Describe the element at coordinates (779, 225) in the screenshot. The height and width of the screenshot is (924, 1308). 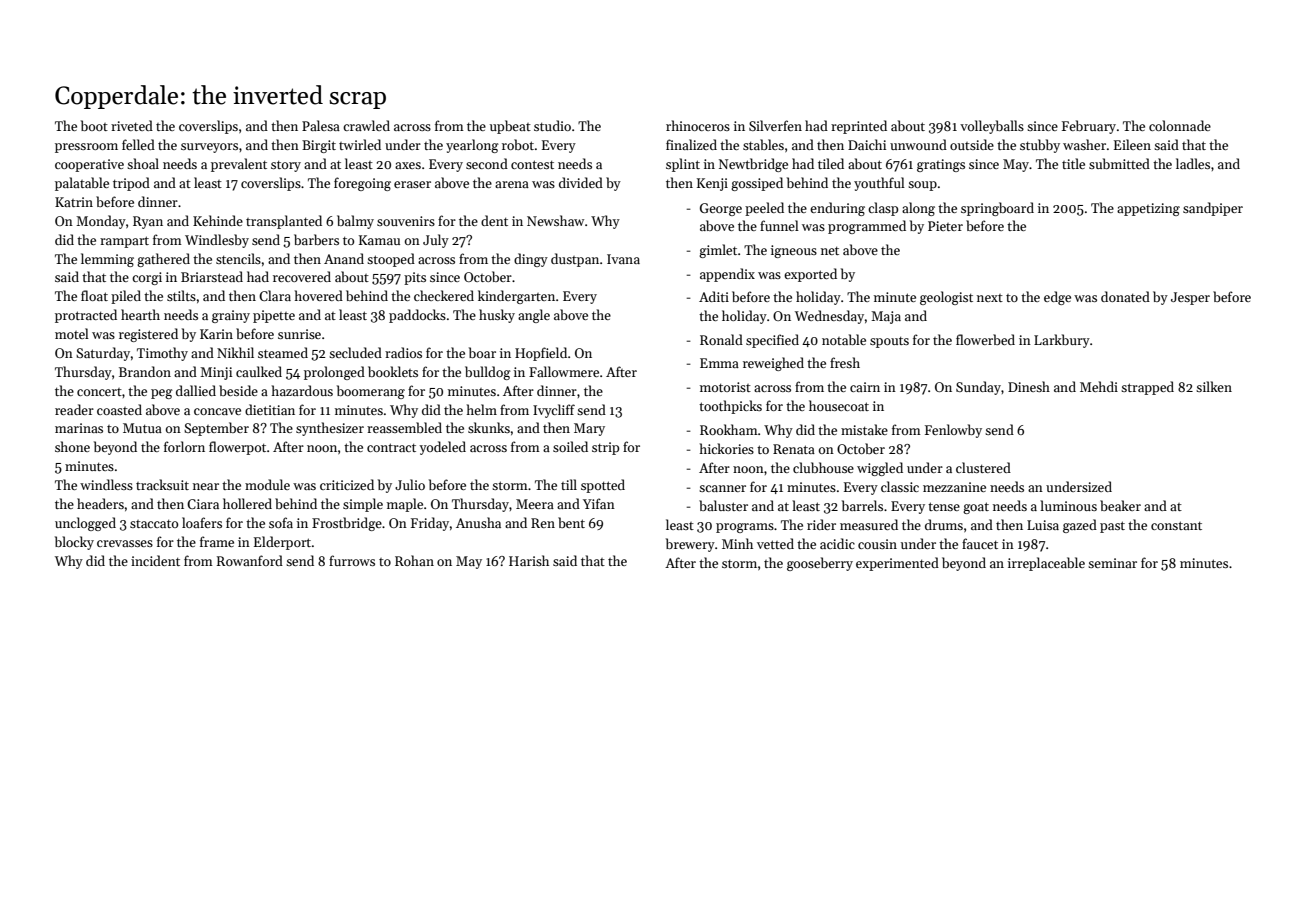
I see `funnel` at that location.
